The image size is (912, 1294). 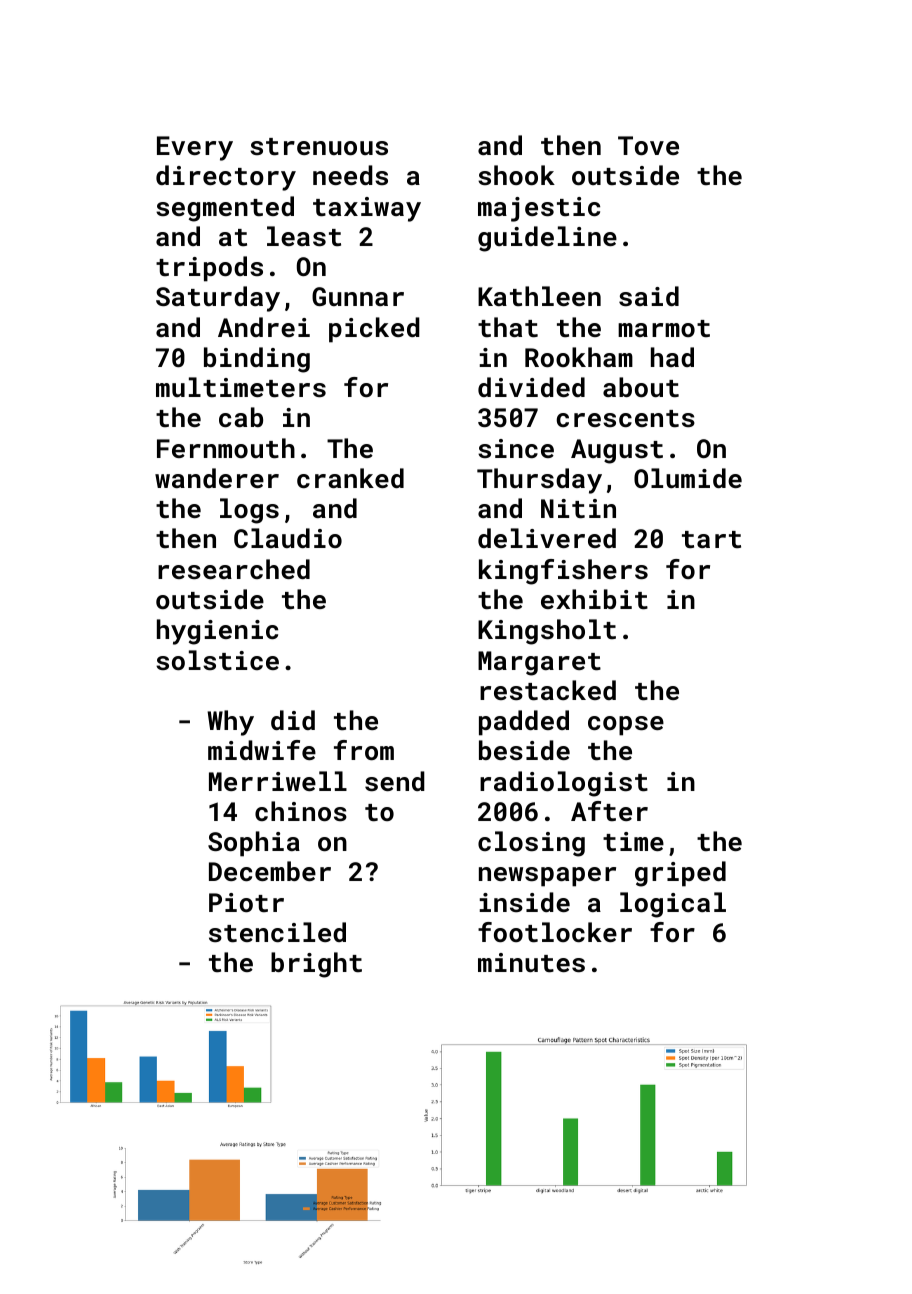 What do you see at coordinates (649, 296) in the page?
I see `said` at bounding box center [649, 296].
